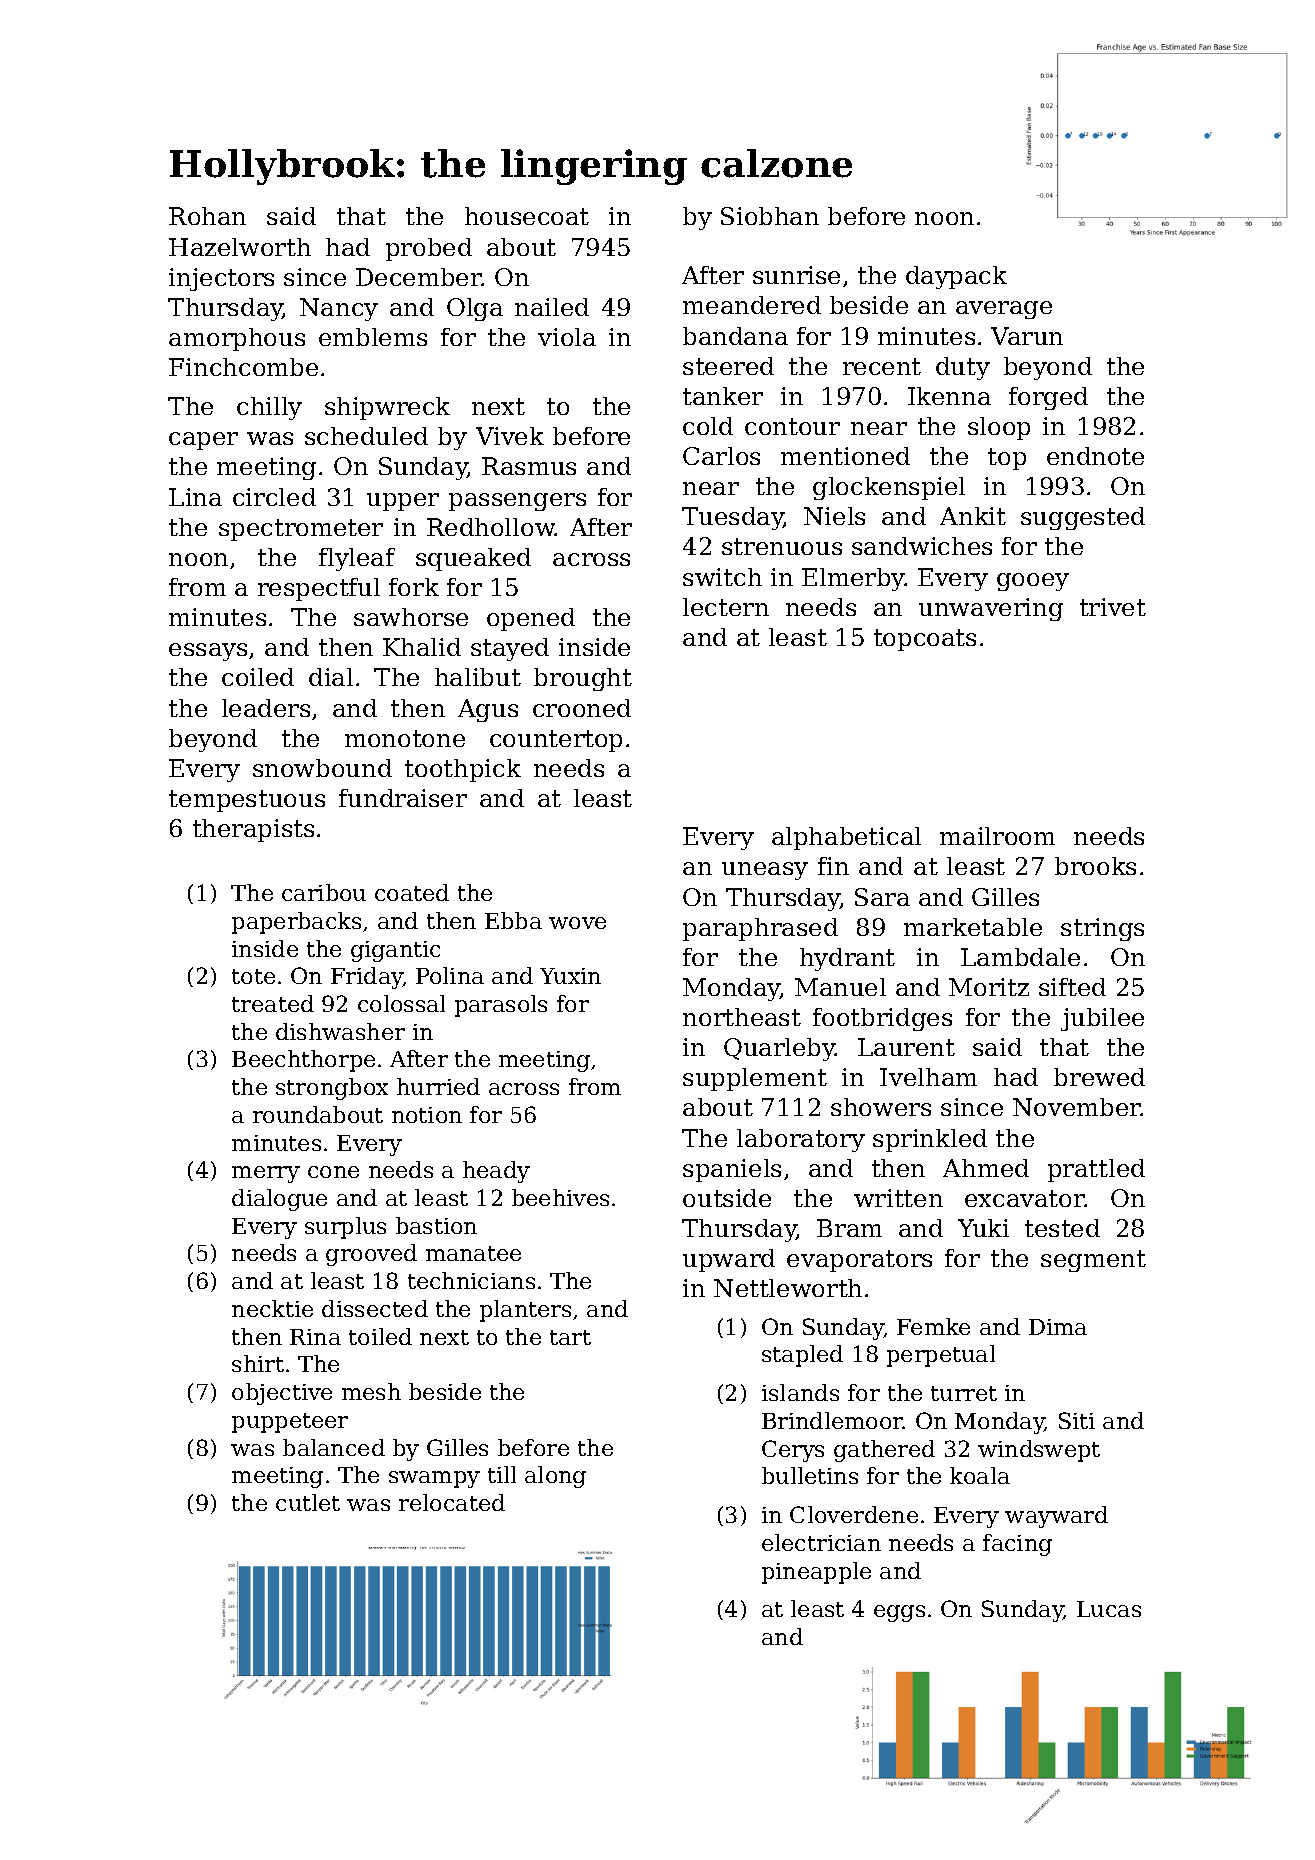  What do you see at coordinates (395, 951) in the screenshot?
I see `gigantic` at bounding box center [395, 951].
